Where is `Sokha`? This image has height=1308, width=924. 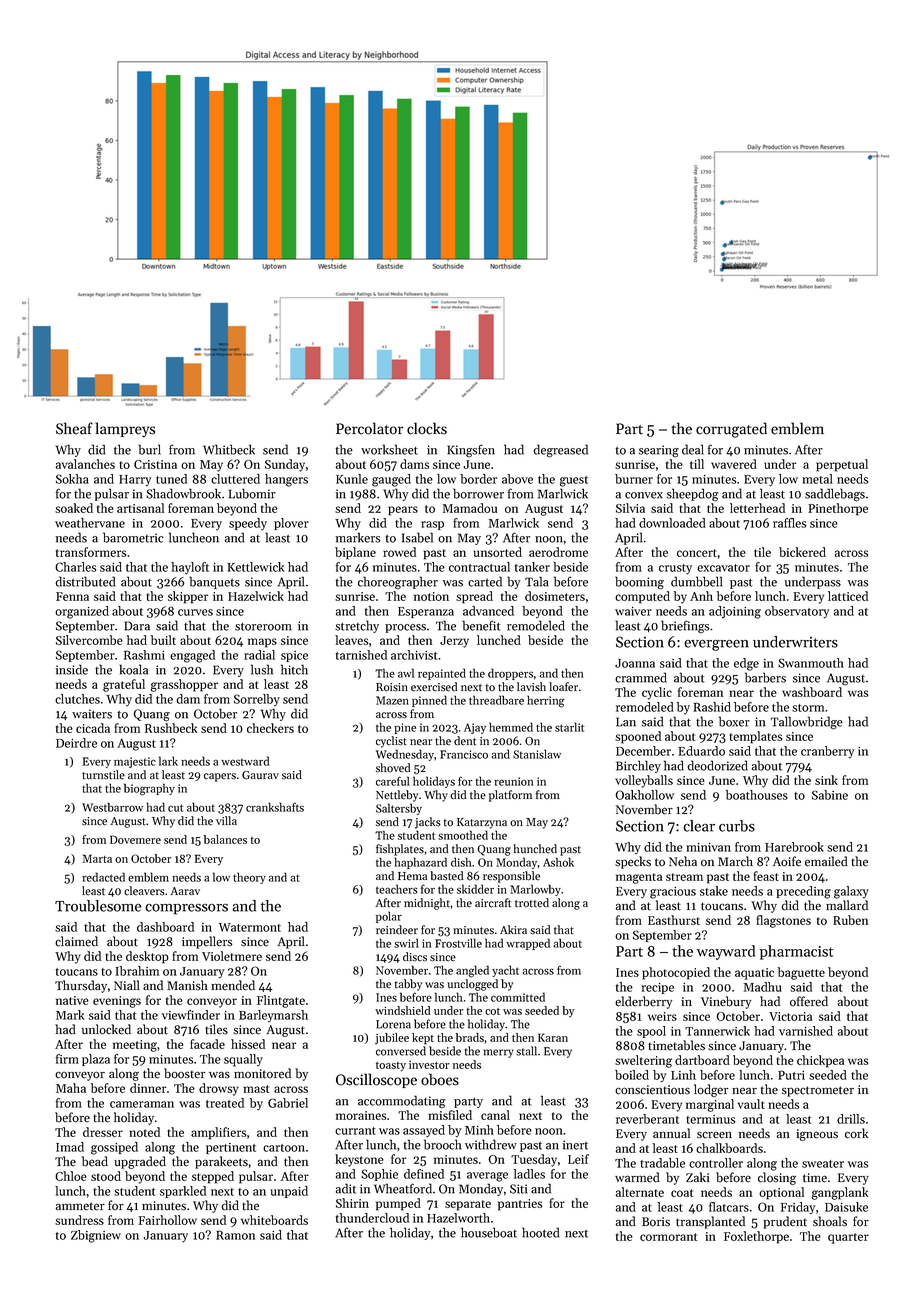
Sokha is located at coordinates (72, 479).
